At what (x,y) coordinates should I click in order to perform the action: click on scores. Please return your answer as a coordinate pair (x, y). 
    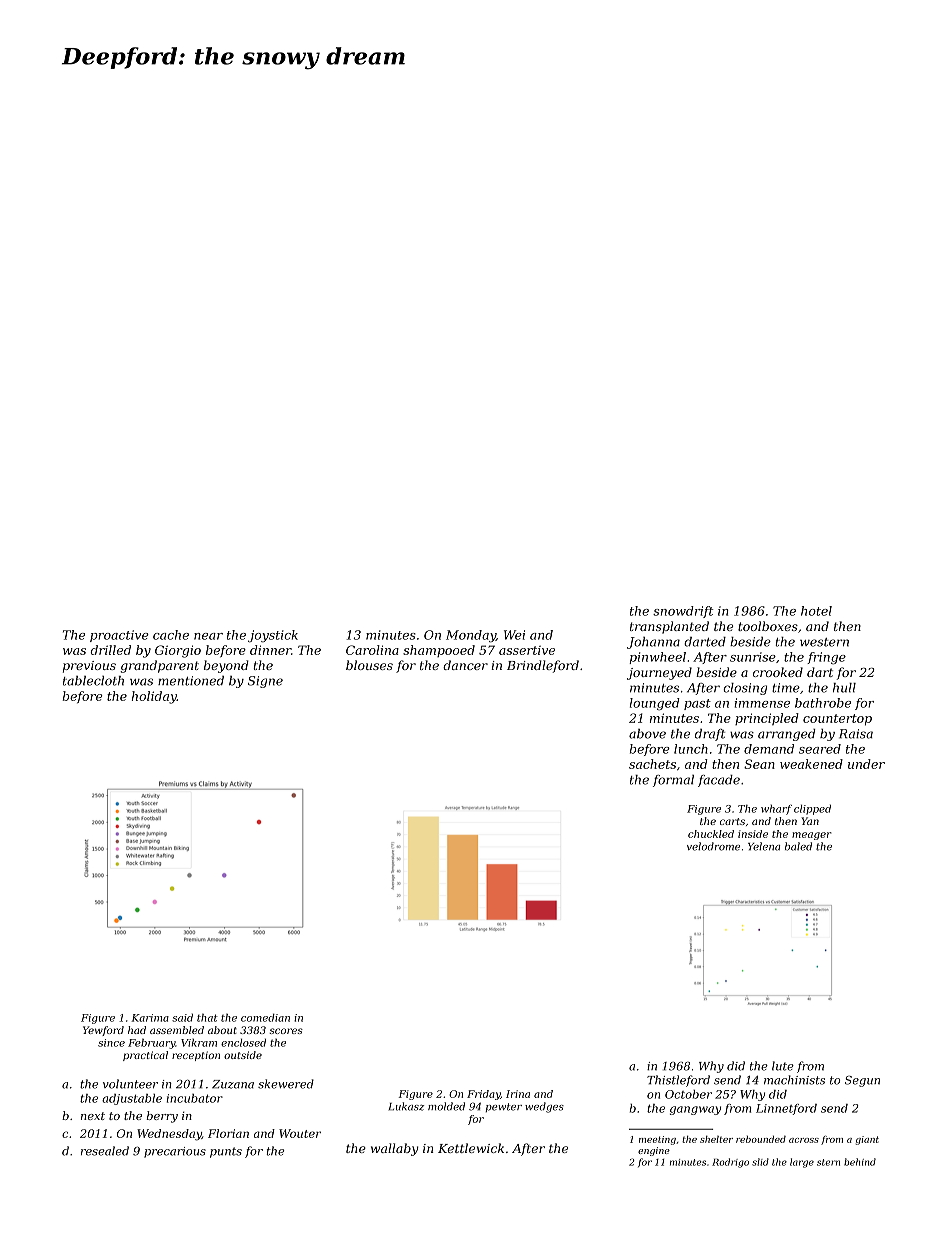
    Looking at the image, I should click on (286, 1031).
